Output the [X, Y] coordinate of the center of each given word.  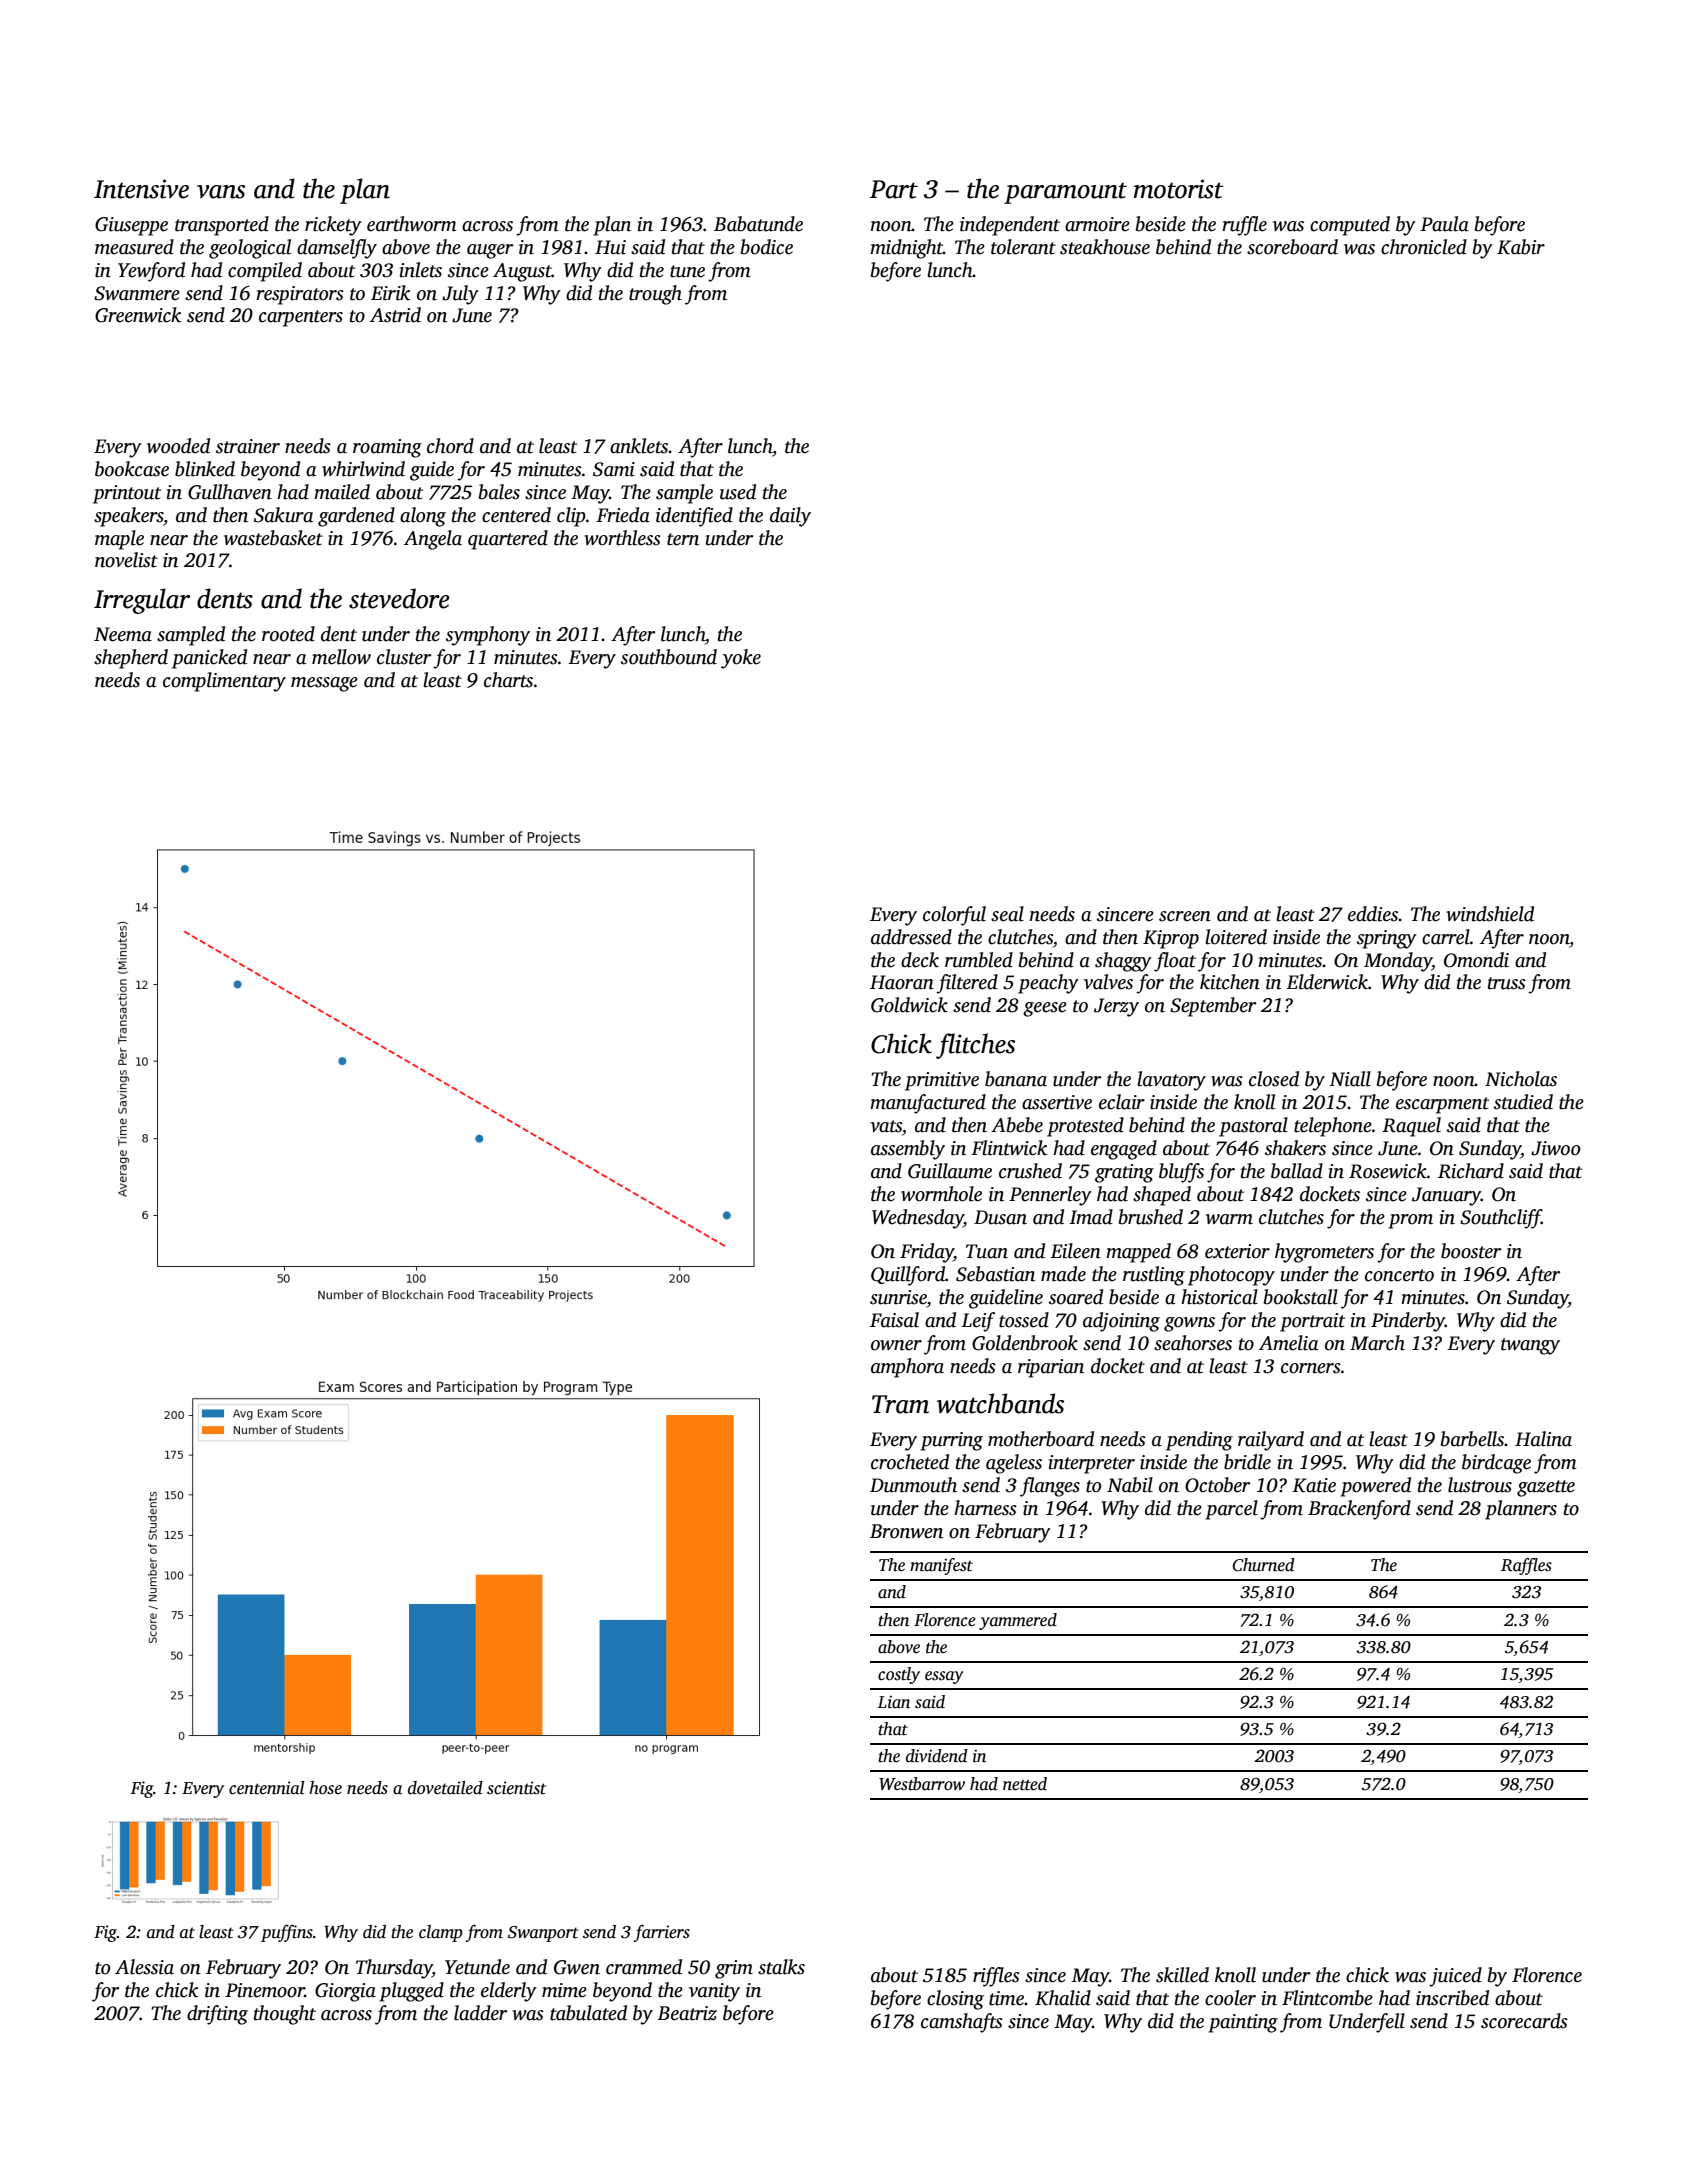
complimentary [224, 682]
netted [1025, 1784]
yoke [741, 659]
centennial [267, 1788]
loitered [1236, 937]
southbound [669, 657]
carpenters [301, 318]
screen [1185, 916]
